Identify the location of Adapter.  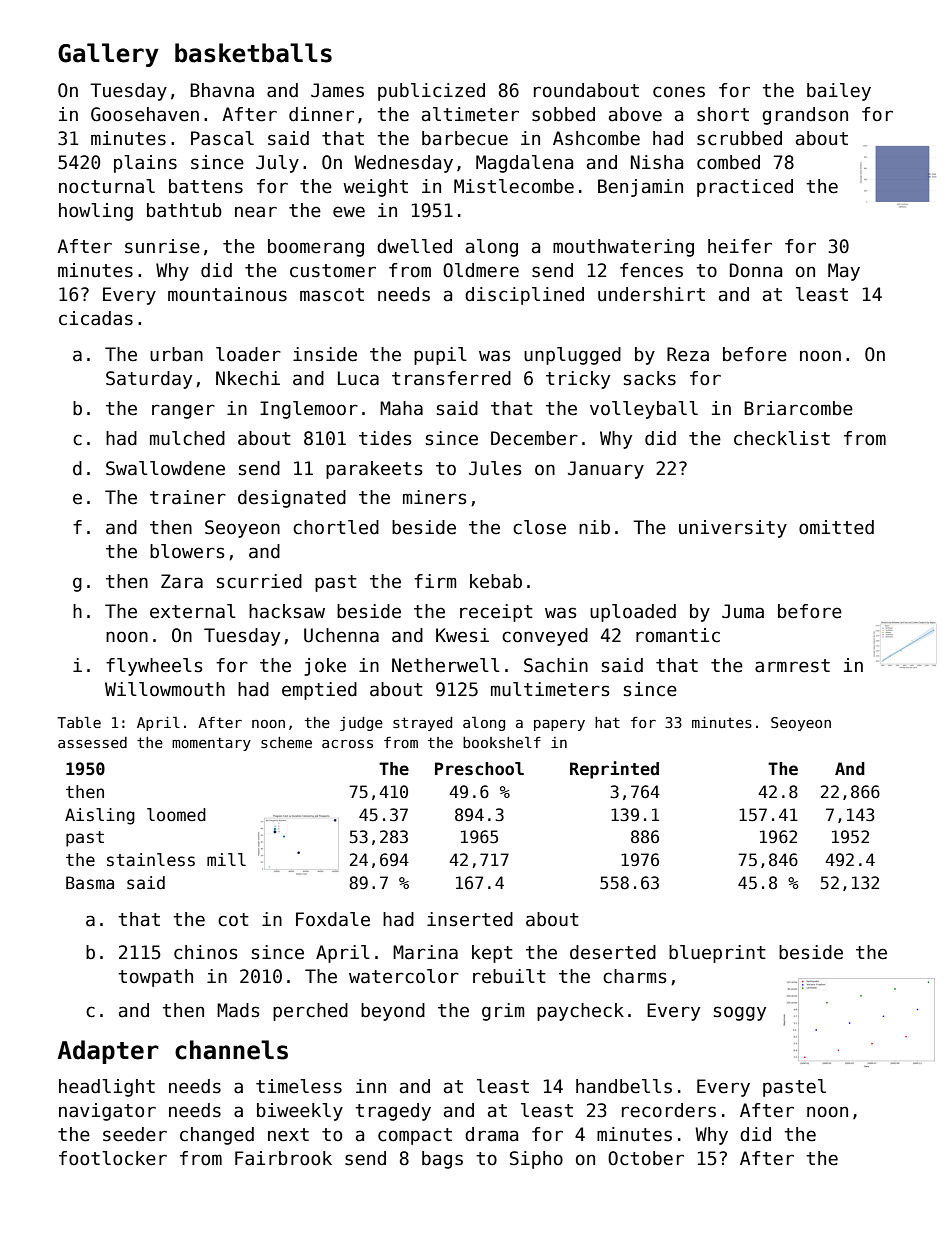
(108, 1052).
